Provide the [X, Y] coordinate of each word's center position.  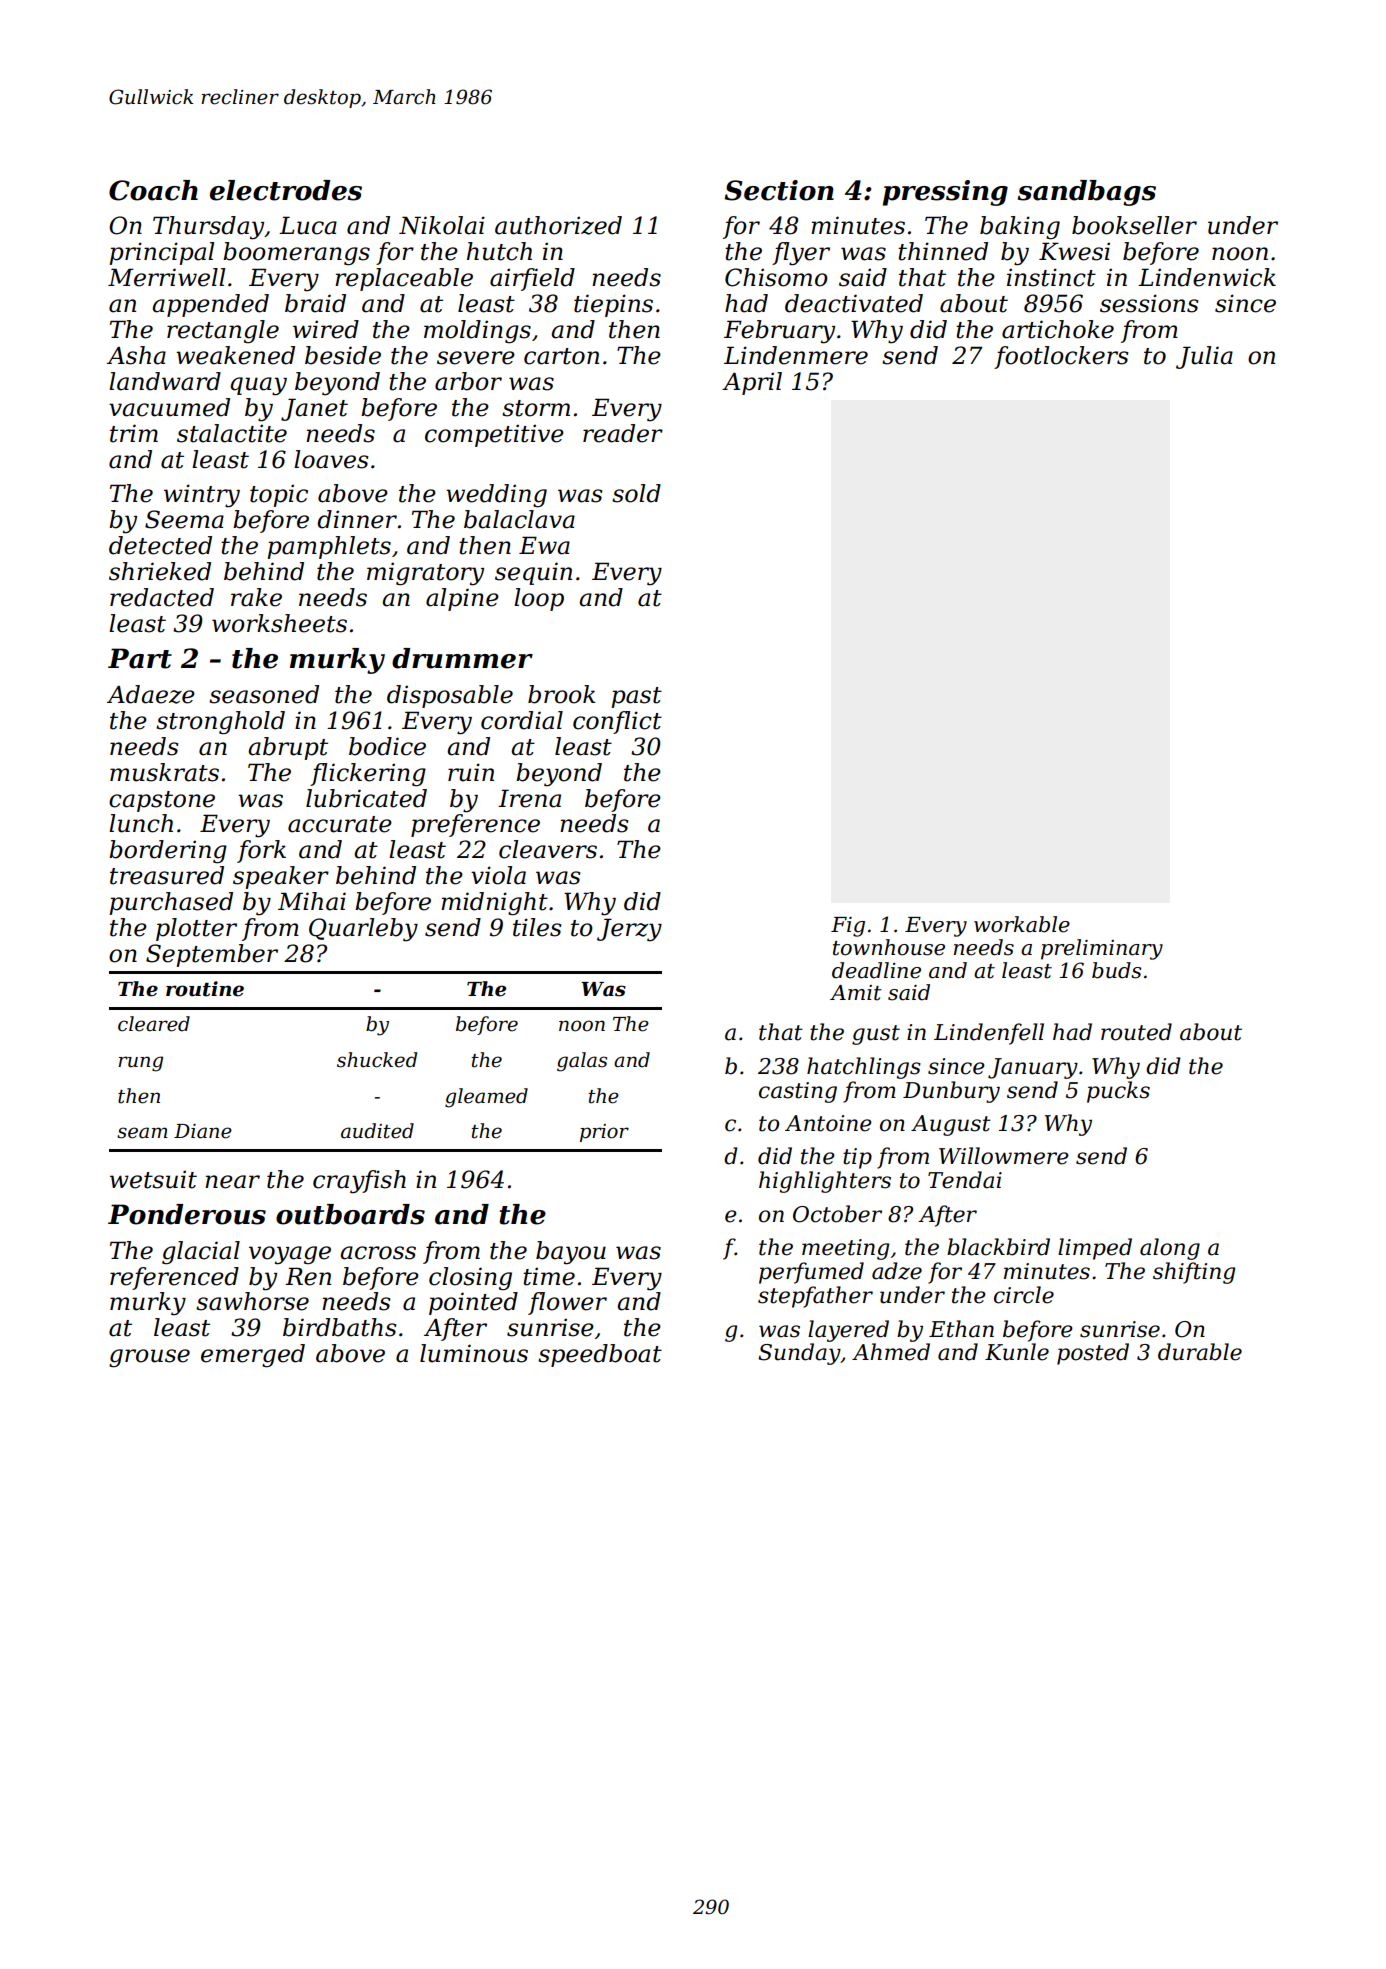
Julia [1204, 357]
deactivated [854, 303]
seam [142, 1133]
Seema [184, 519]
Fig [848, 927]
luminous [474, 1353]
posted [1093, 1354]
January [1033, 1068]
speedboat [600, 1355]
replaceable [404, 279]
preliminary [1102, 949]
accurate [340, 824]
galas [582, 1062]
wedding [496, 496]
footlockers [1061, 357]
